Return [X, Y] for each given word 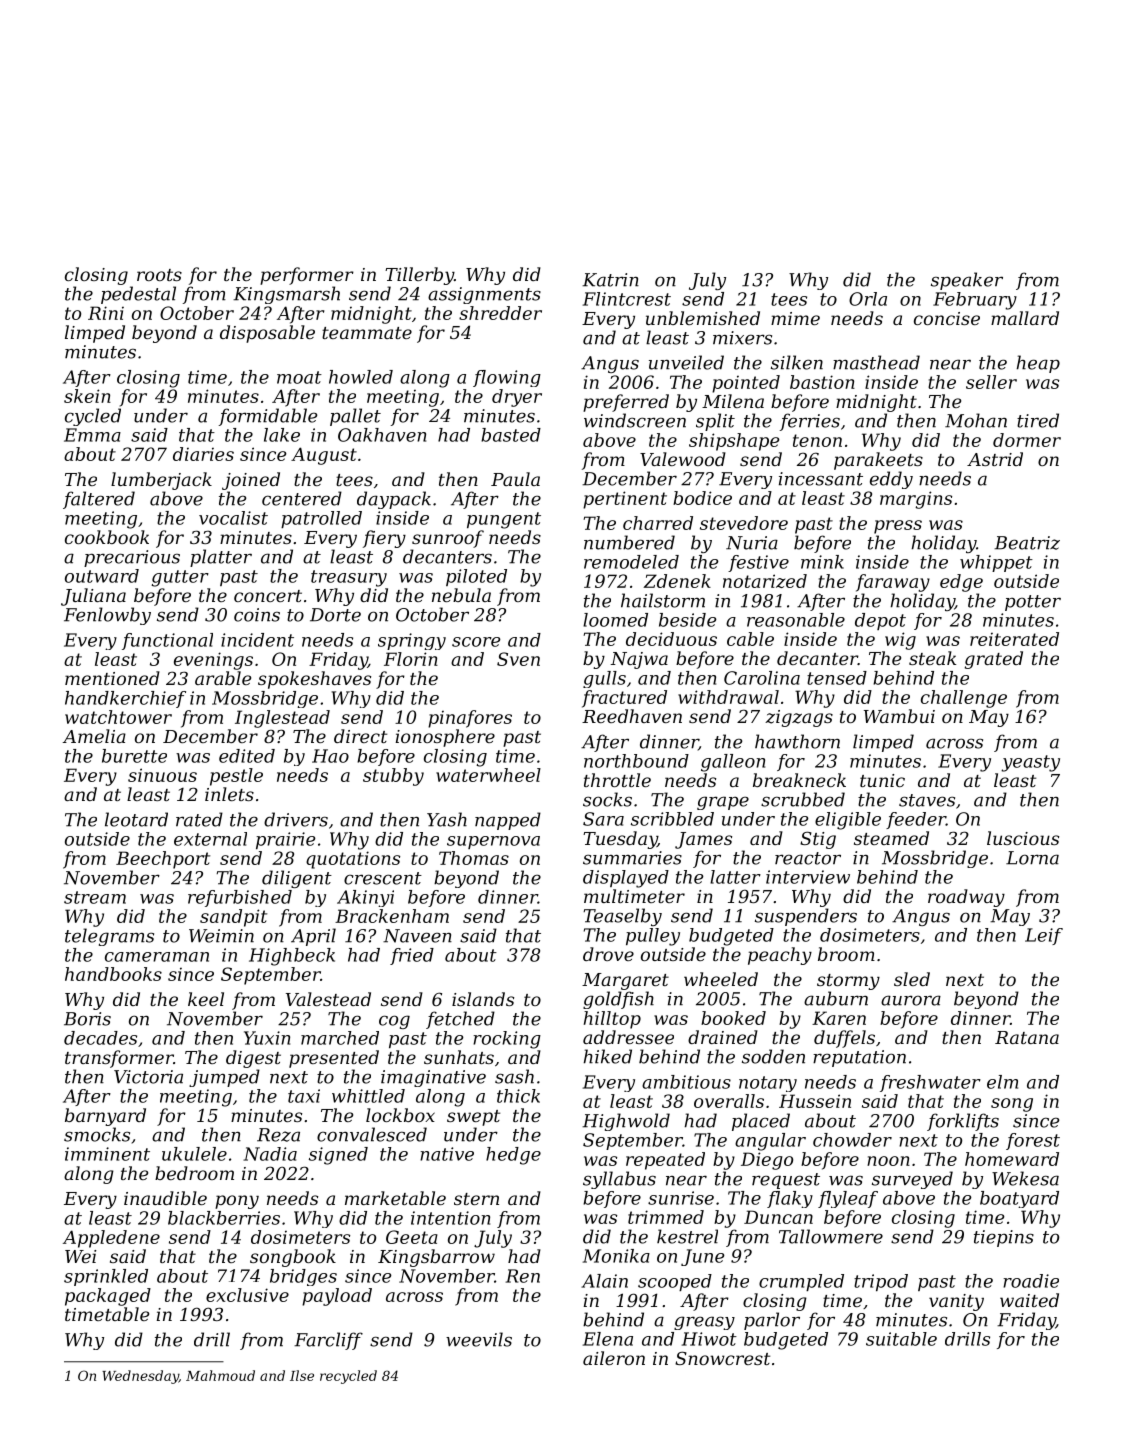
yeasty [1030, 763]
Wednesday [140, 1377]
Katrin [610, 280]
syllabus [619, 1180]
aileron [614, 1358]
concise [947, 318]
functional [167, 641]
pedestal [138, 295]
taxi [304, 1096]
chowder [852, 1140]
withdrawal [728, 697]
